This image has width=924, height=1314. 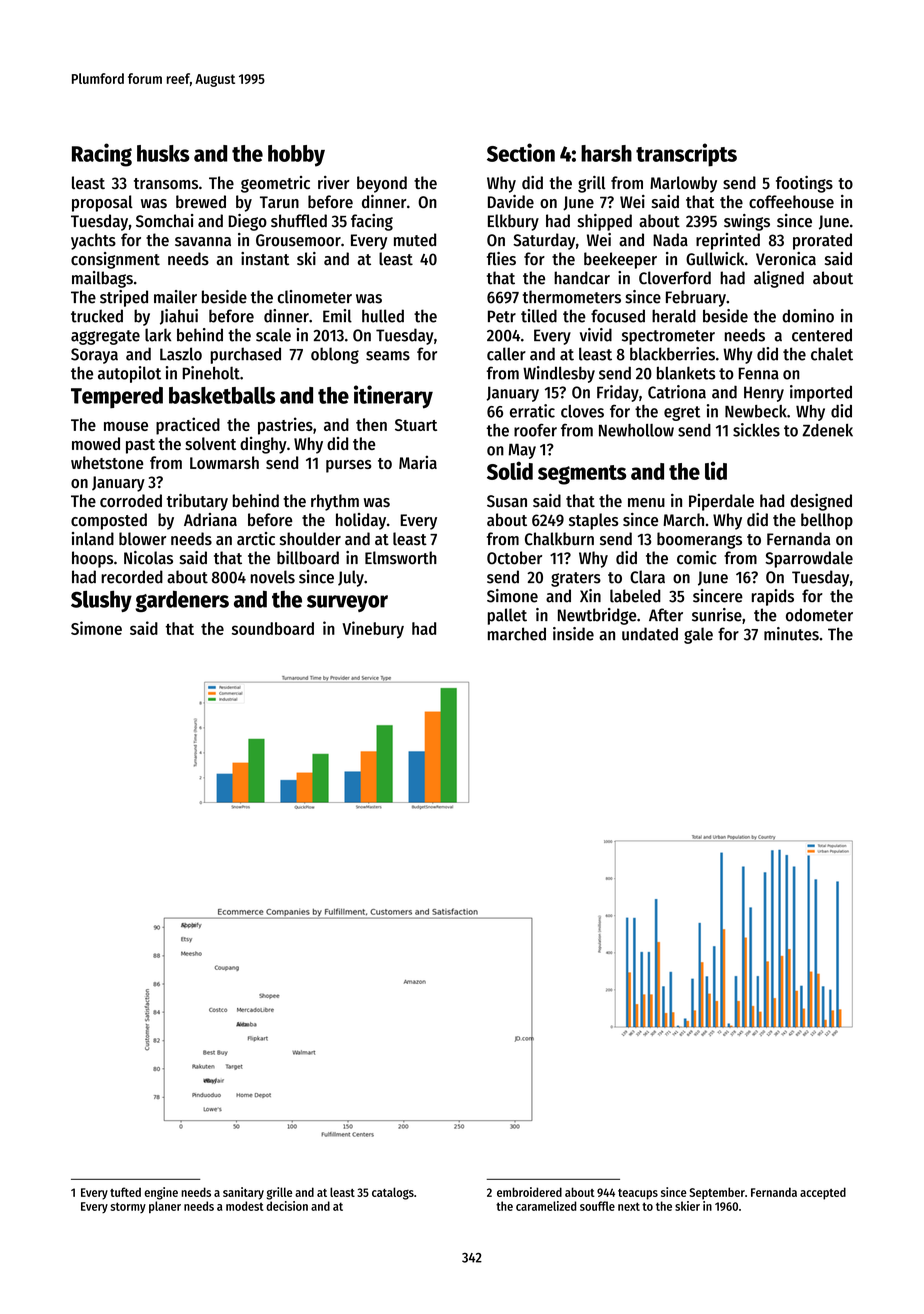 What do you see at coordinates (265, 259) in the image?
I see `instant` at bounding box center [265, 259].
